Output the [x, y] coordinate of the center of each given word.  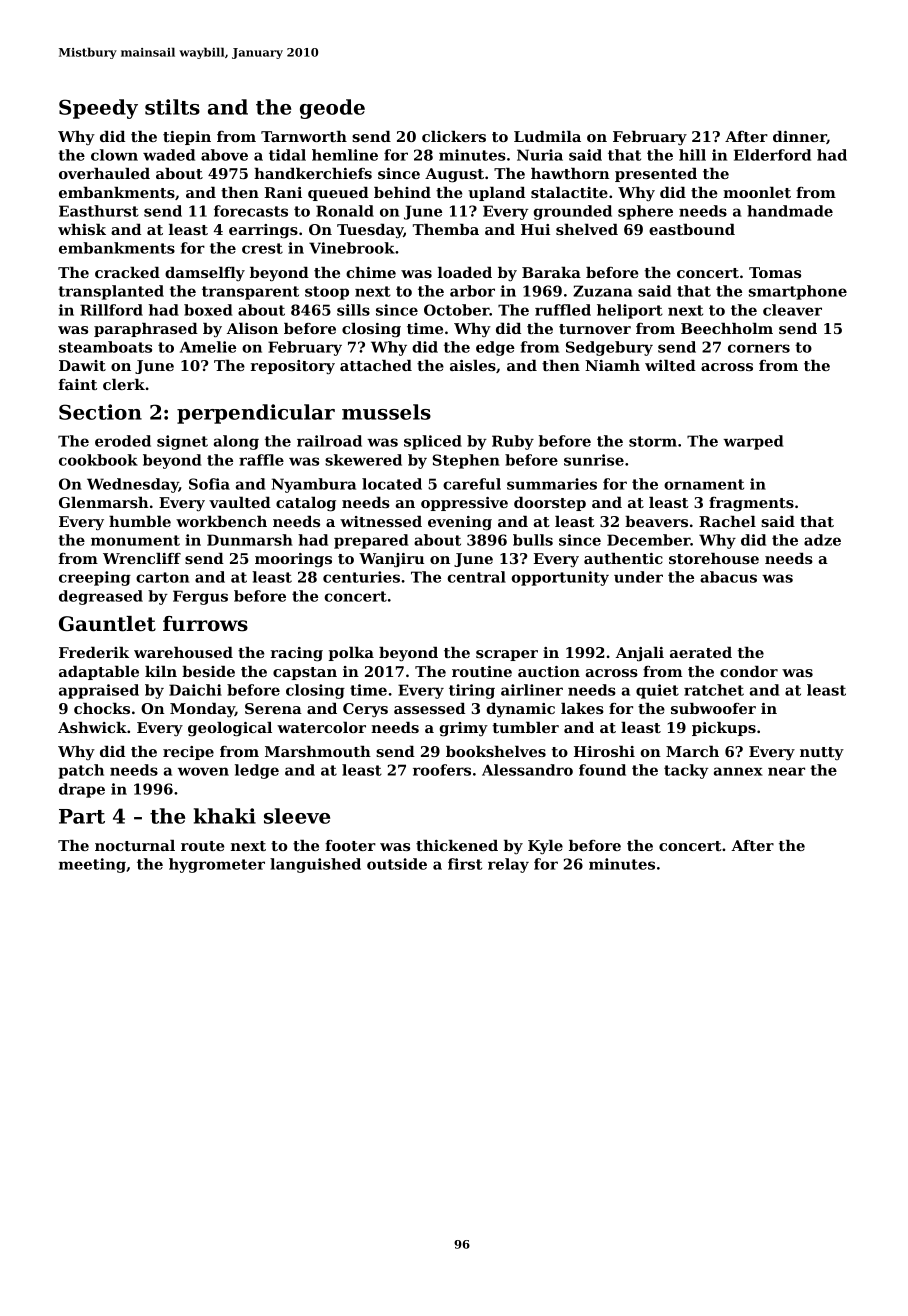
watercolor [321, 727]
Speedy [98, 109]
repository [293, 367]
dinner [800, 137]
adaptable [99, 673]
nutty [822, 753]
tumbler [525, 727]
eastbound [692, 229]
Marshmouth [318, 751]
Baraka [551, 272]
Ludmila [547, 136]
